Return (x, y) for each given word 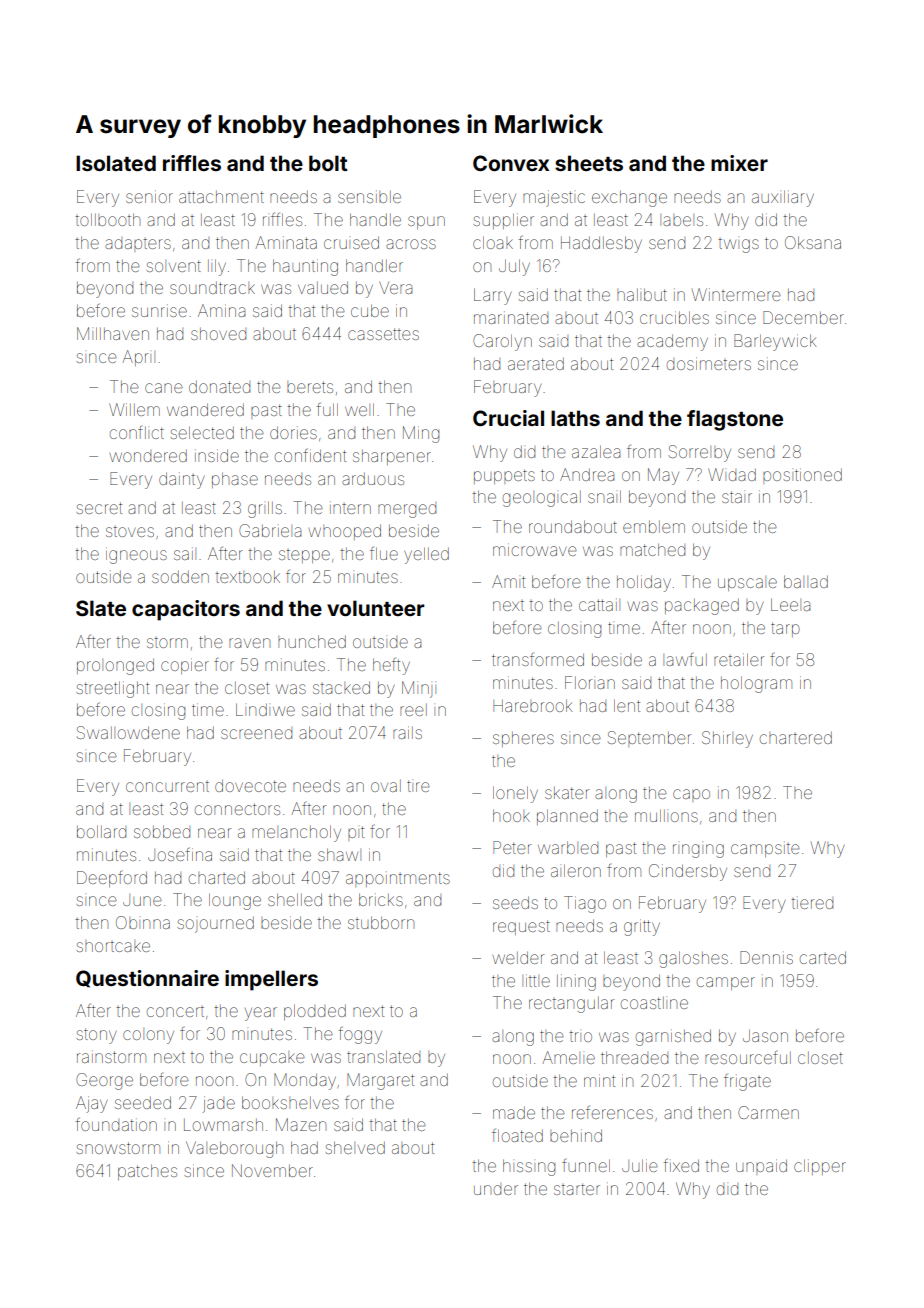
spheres (523, 739)
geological (542, 499)
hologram (756, 684)
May (663, 476)
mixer (739, 163)
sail (185, 553)
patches (147, 1172)
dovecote (250, 785)
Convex (511, 163)
